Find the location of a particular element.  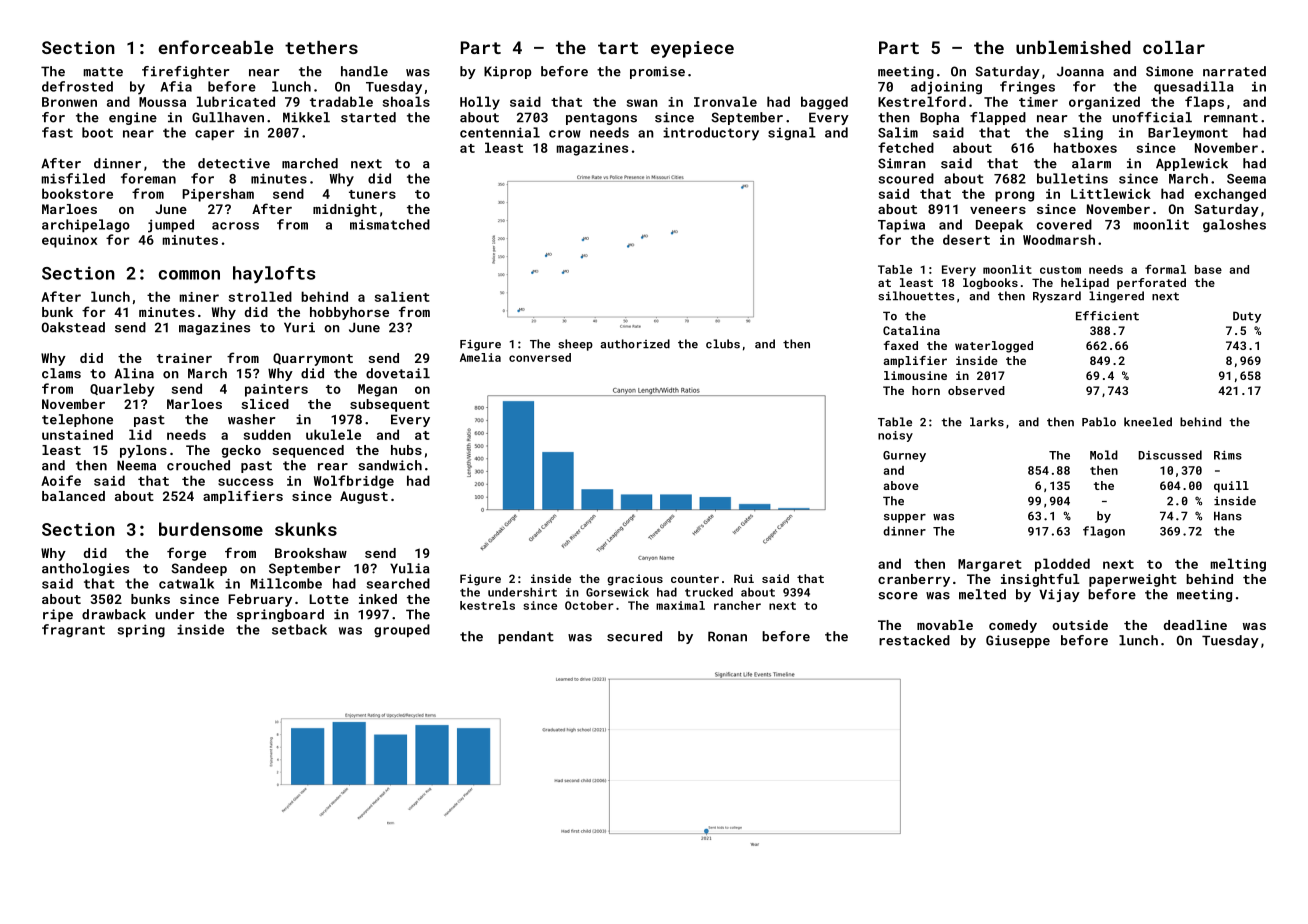

authorized is located at coordinates (635, 344).
